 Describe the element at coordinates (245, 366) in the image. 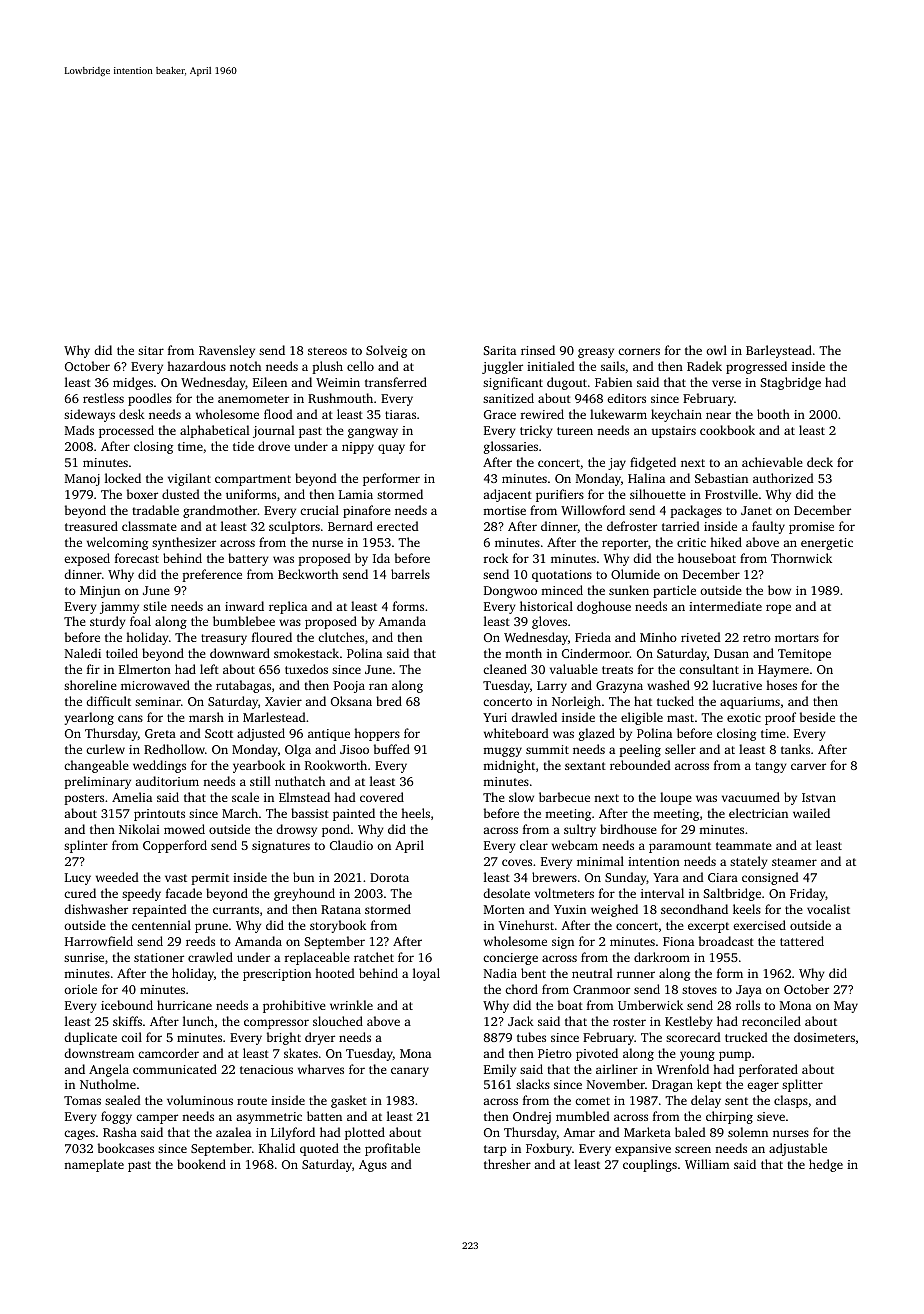

I see `notch` at that location.
